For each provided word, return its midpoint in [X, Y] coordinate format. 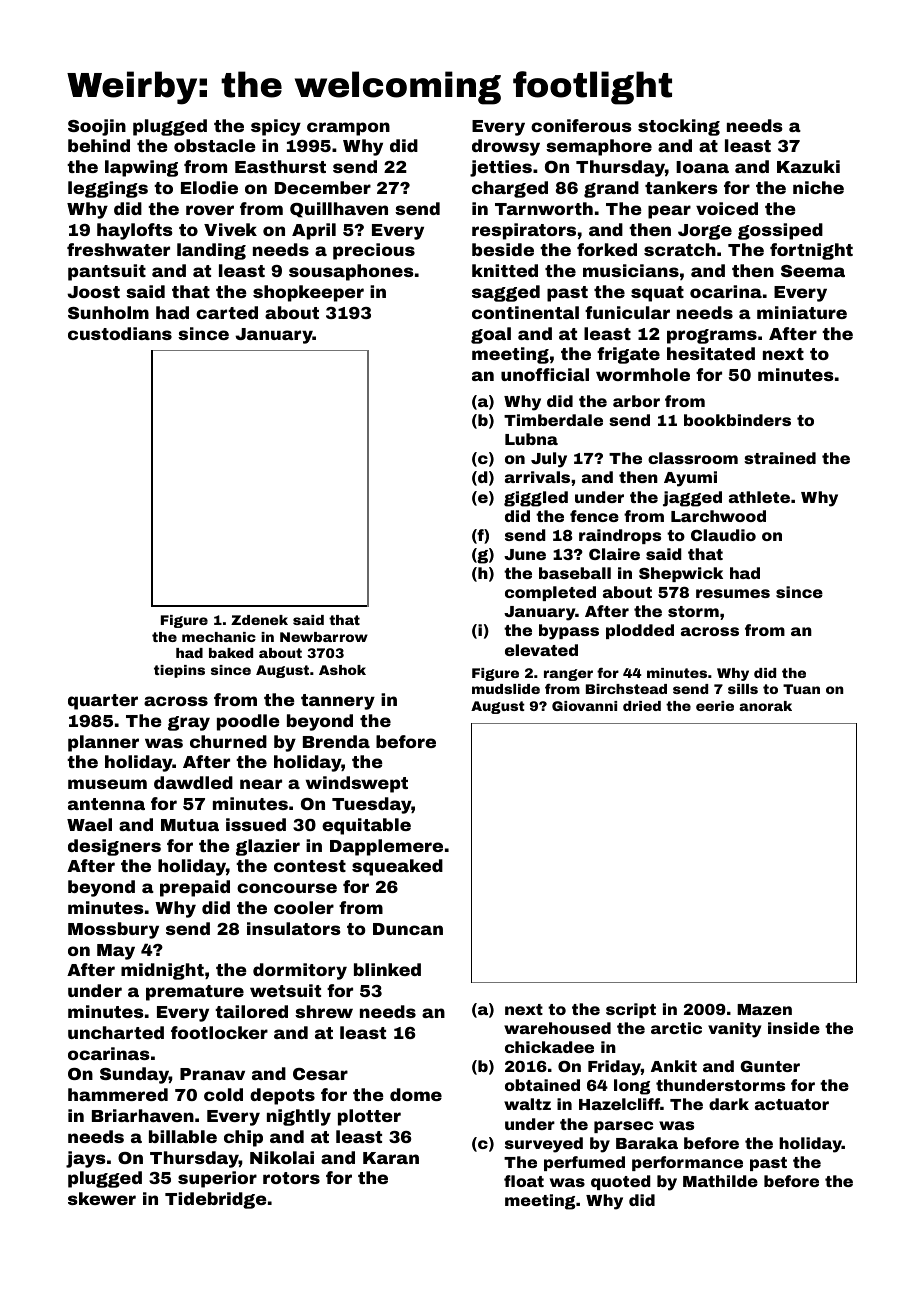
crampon [348, 129]
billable [183, 1136]
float [524, 1181]
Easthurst [280, 166]
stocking [679, 127]
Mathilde [720, 1181]
